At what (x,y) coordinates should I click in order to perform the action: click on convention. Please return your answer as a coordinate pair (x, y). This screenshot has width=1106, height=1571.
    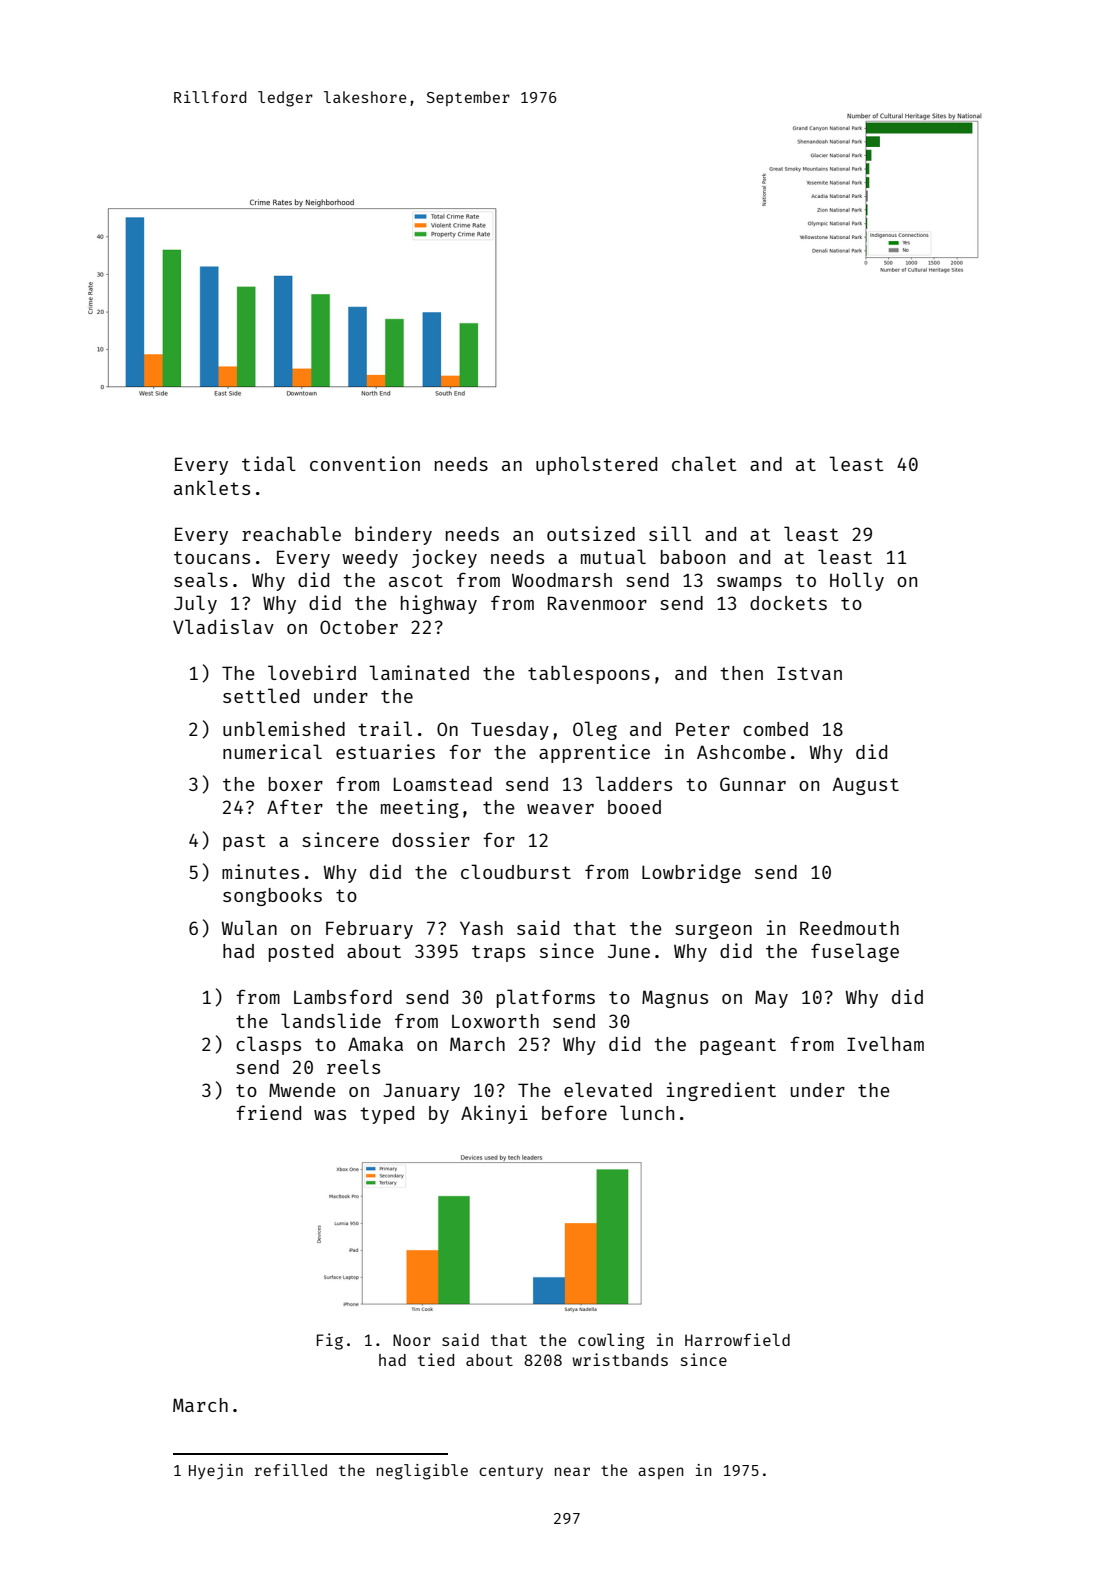
    Looking at the image, I should click on (365, 463).
